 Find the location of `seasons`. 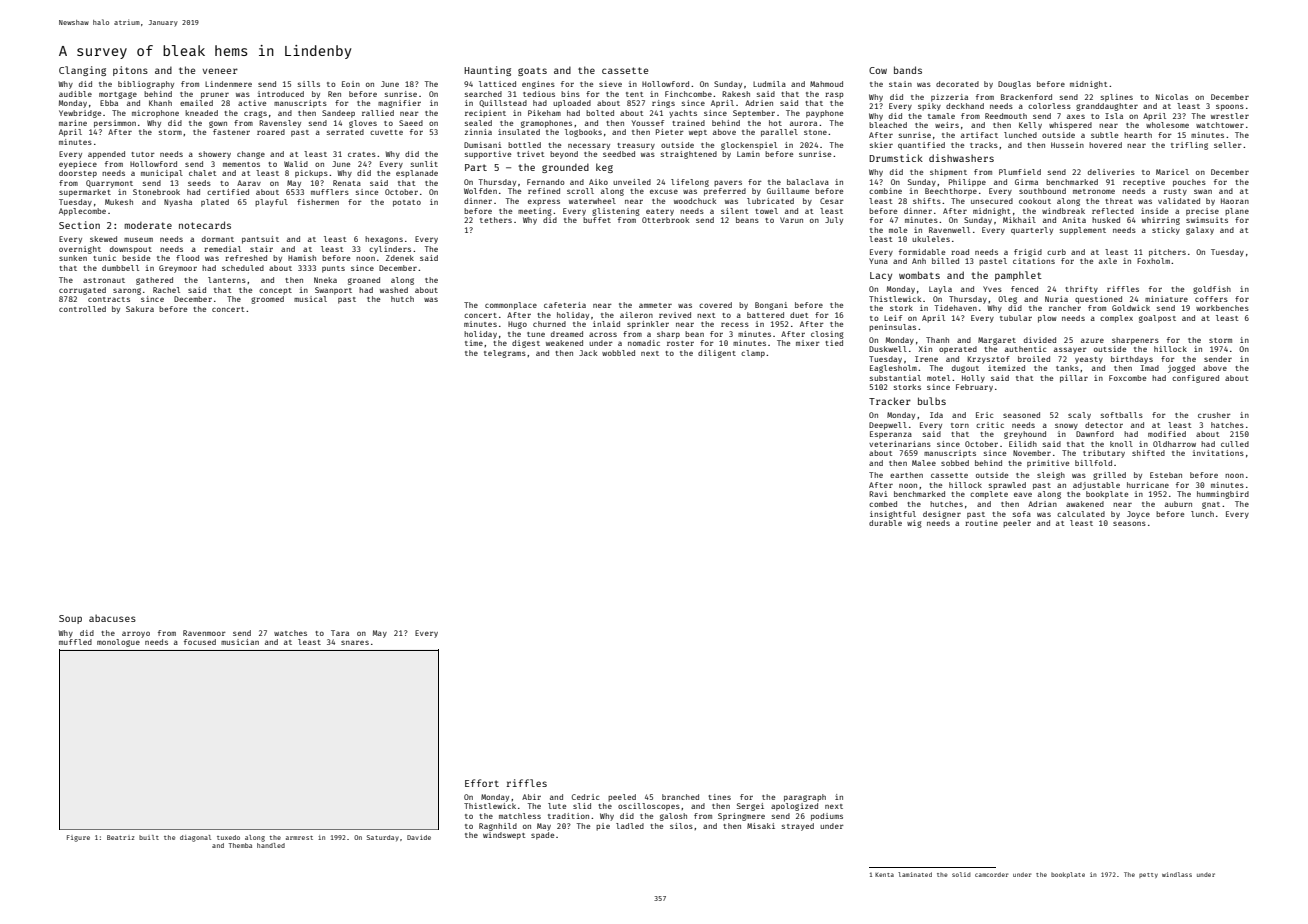

seasons is located at coordinates (1129, 523).
